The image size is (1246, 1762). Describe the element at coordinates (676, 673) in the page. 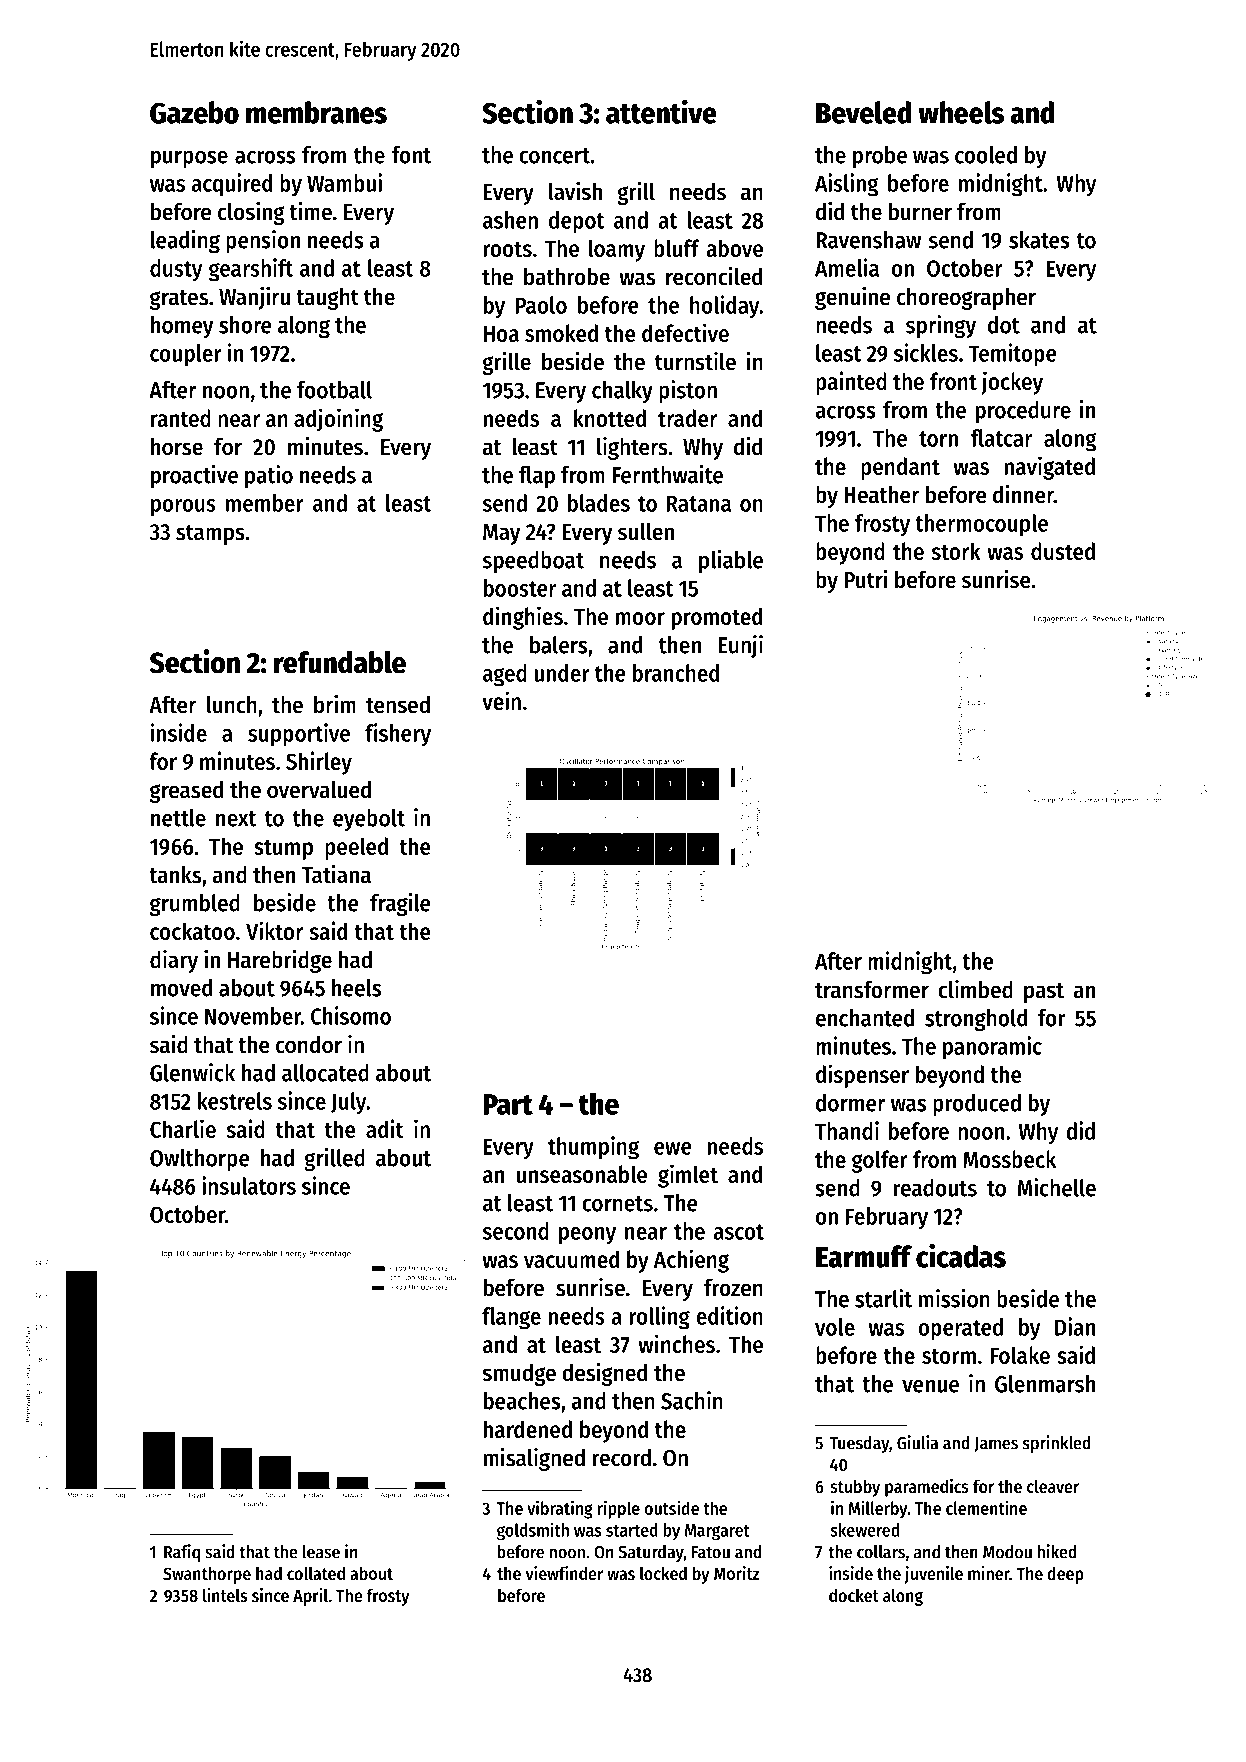

I see `branched` at that location.
